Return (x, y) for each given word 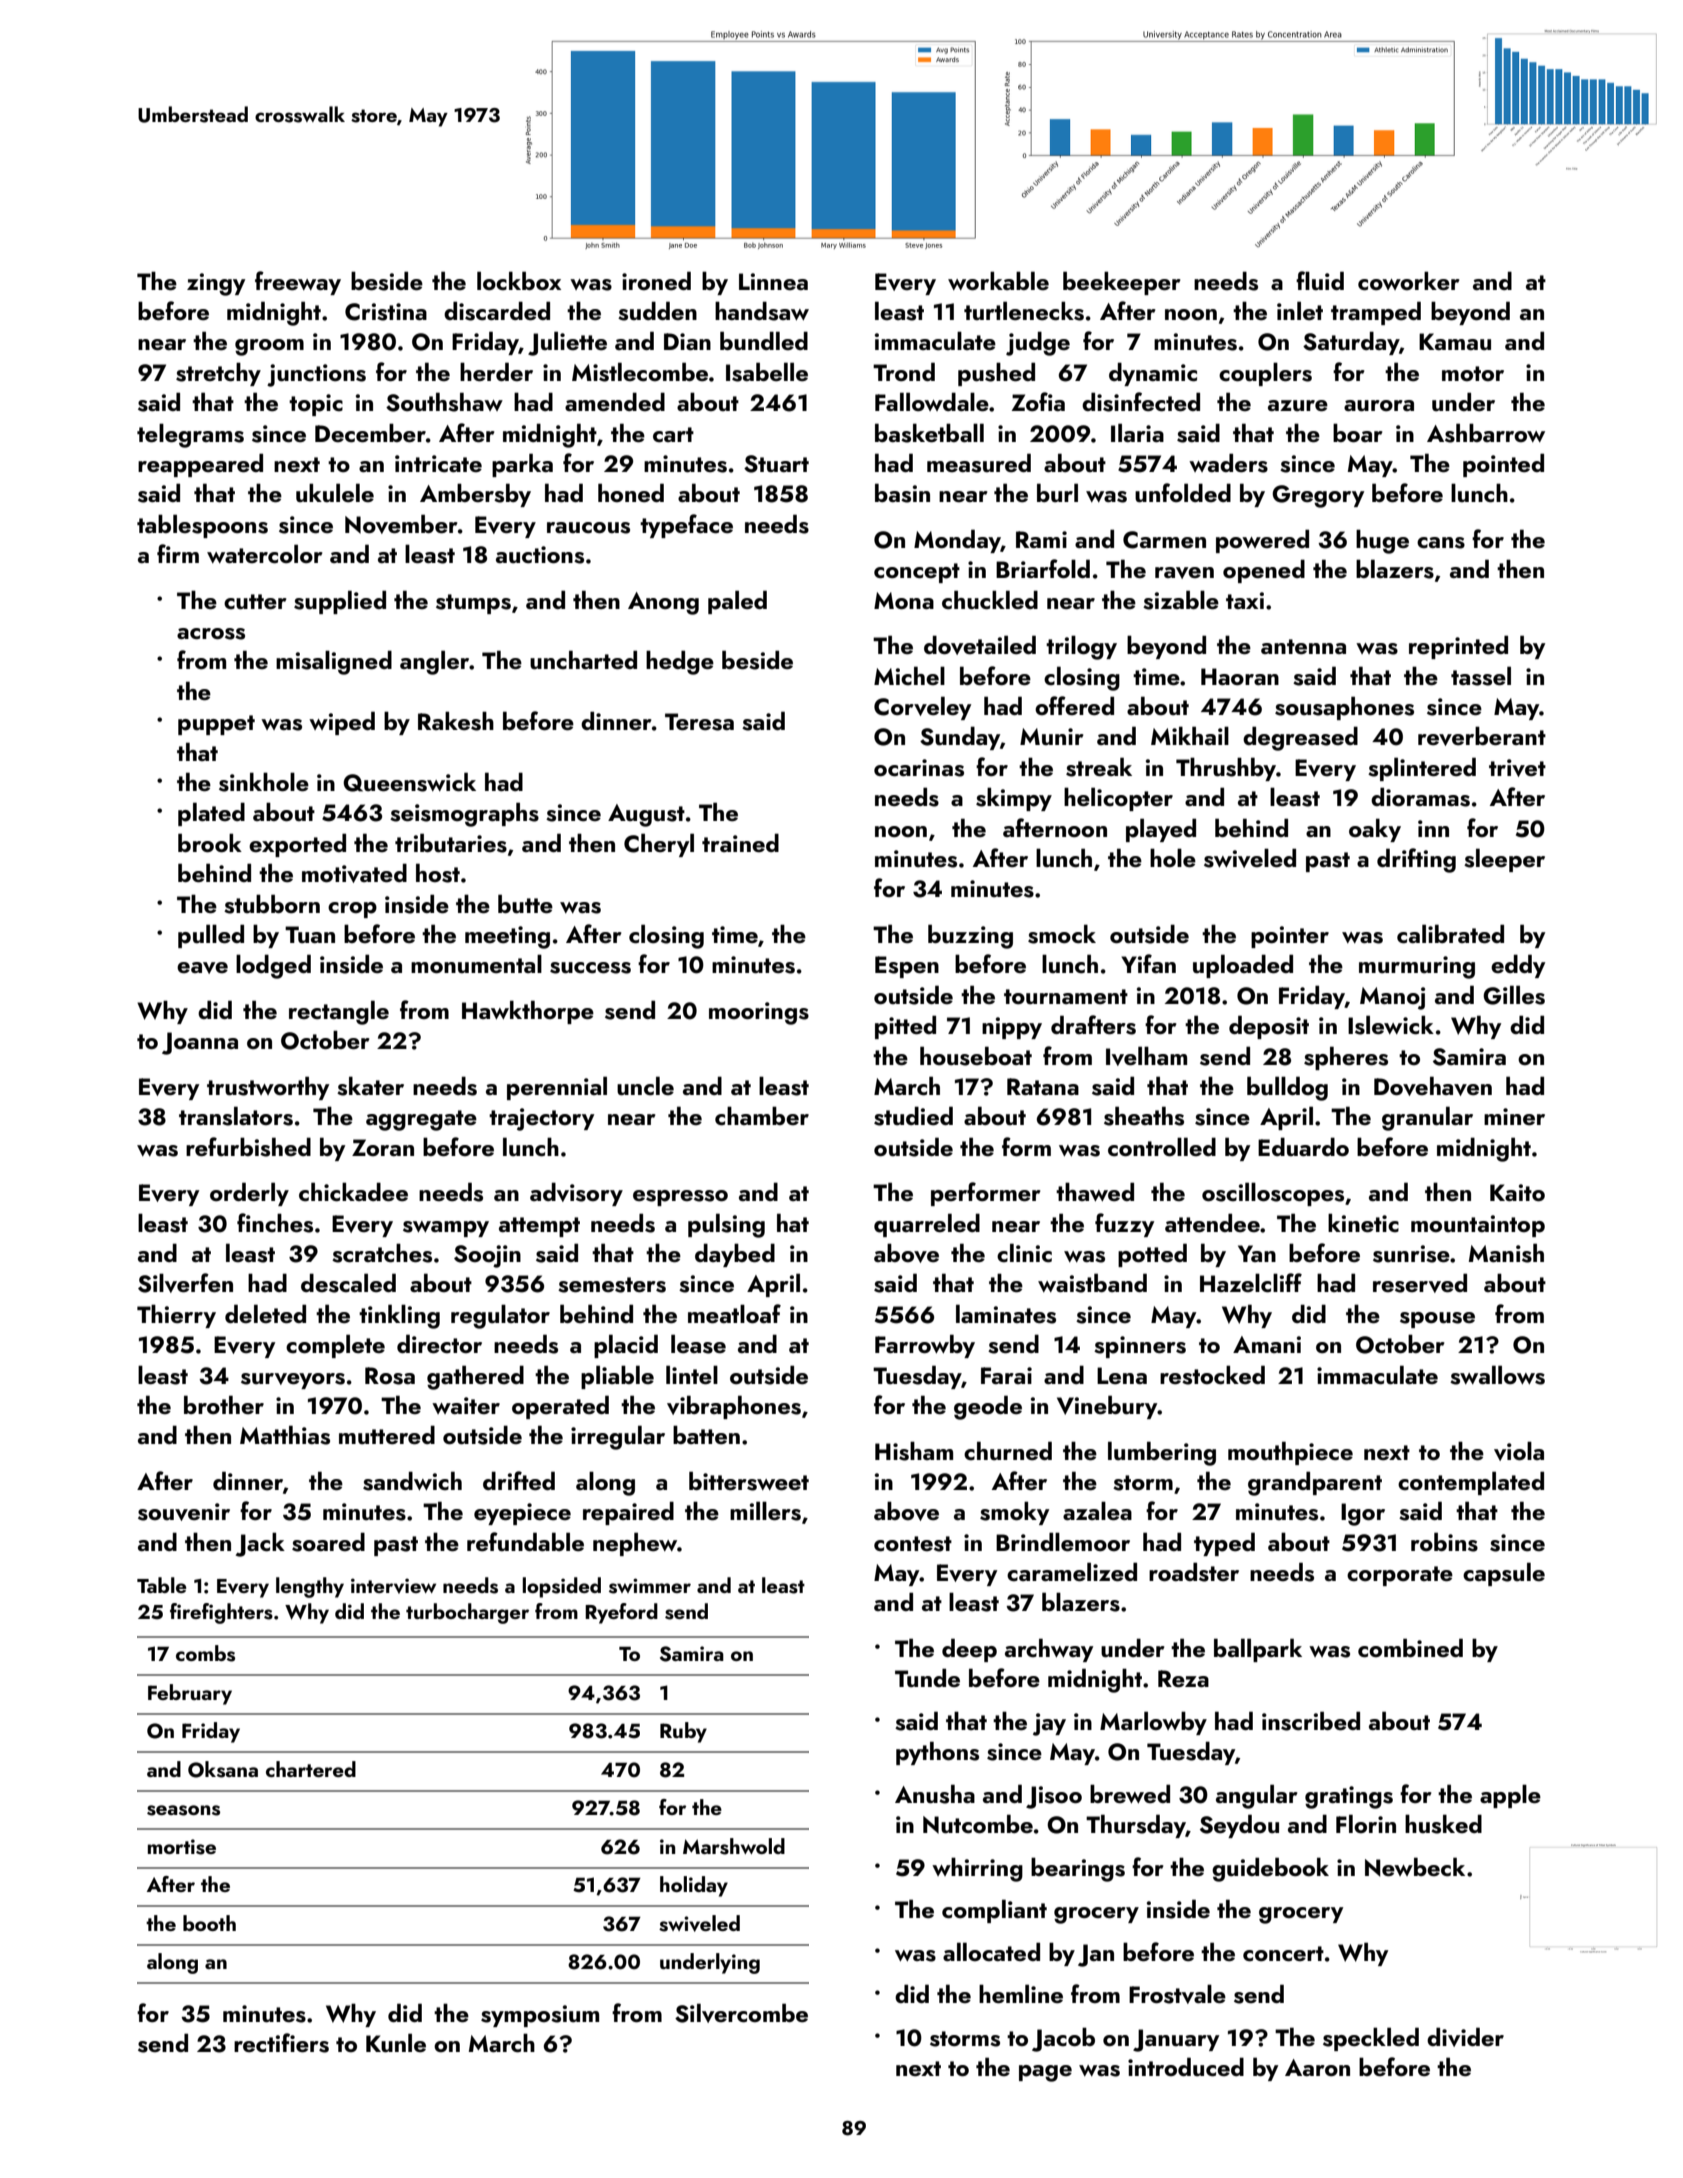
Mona (904, 600)
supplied (340, 602)
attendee (1212, 1222)
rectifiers (281, 2043)
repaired (628, 1513)
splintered (1422, 769)
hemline (1021, 1993)
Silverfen (185, 1283)
